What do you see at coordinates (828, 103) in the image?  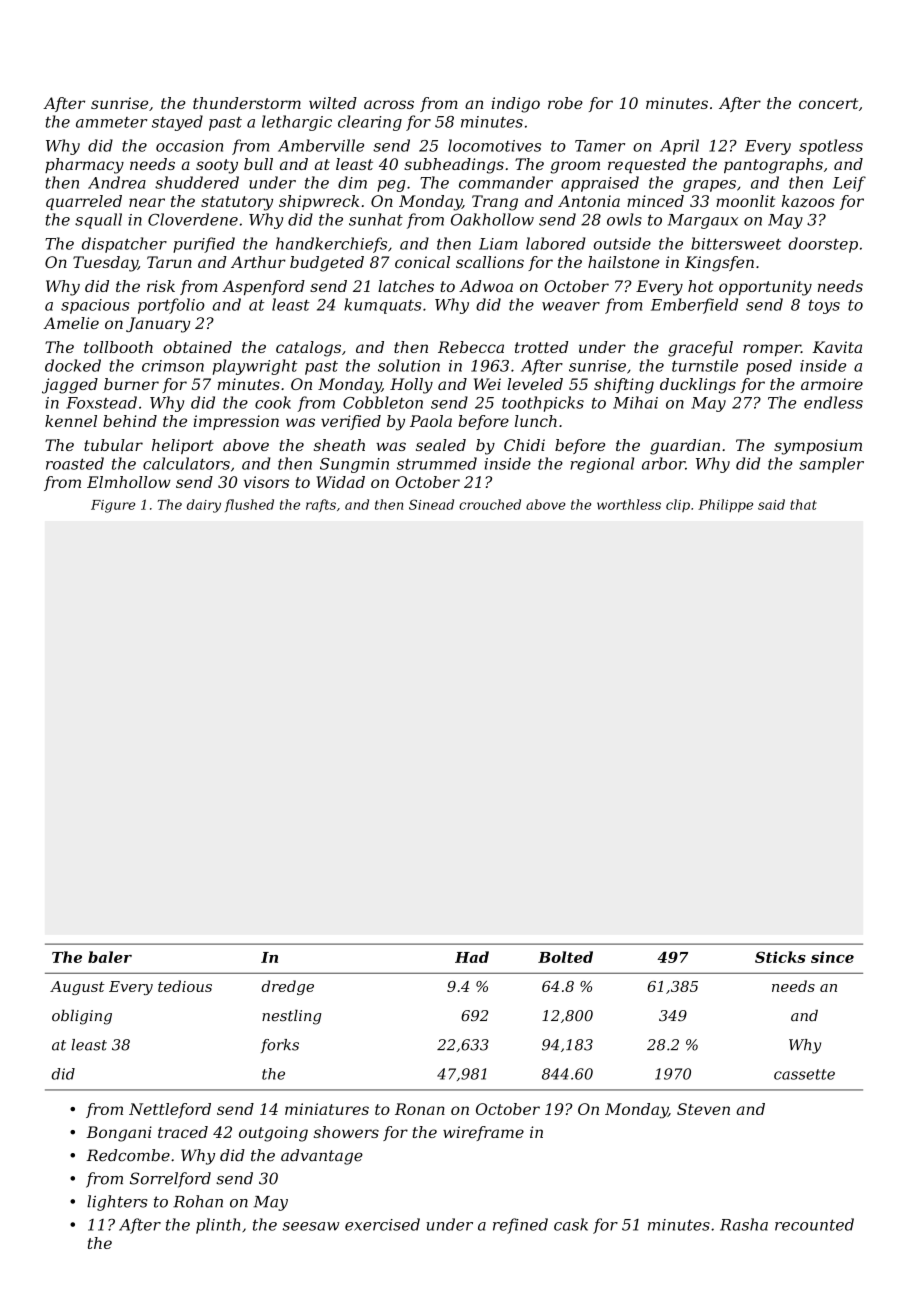 I see `concert` at bounding box center [828, 103].
